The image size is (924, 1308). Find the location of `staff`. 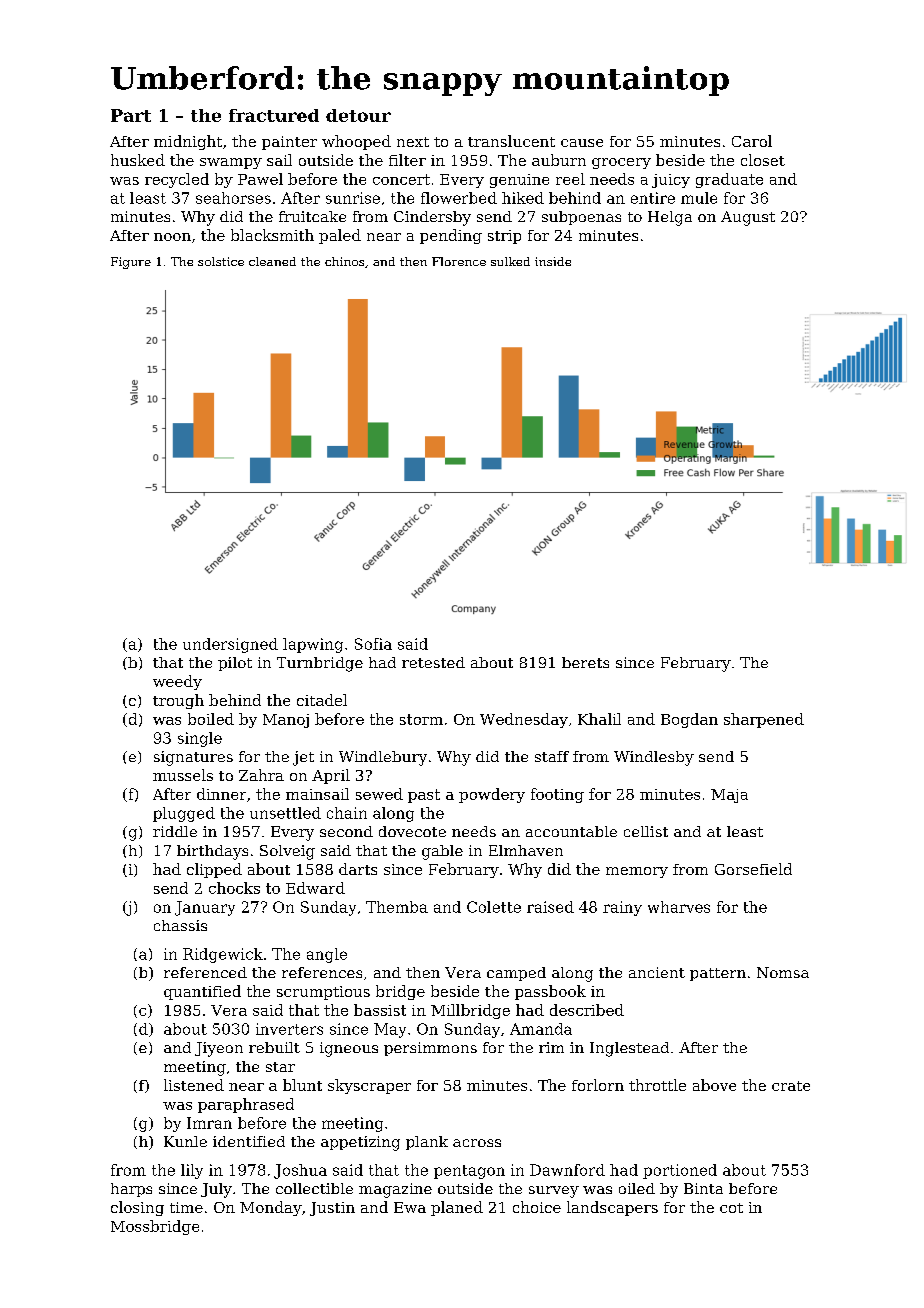

staff is located at coordinates (552, 756).
